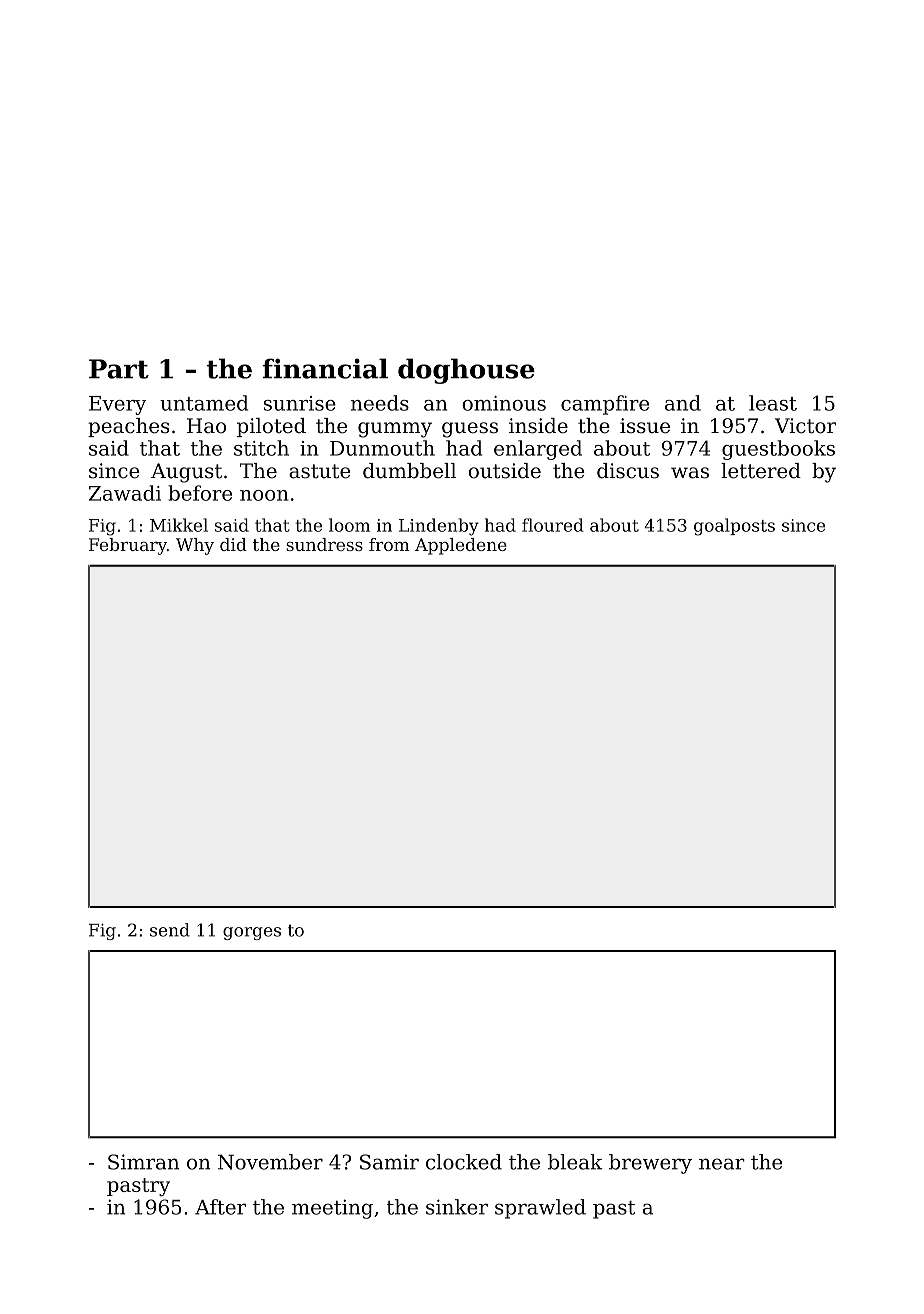  What do you see at coordinates (129, 427) in the screenshot?
I see `peaches` at bounding box center [129, 427].
